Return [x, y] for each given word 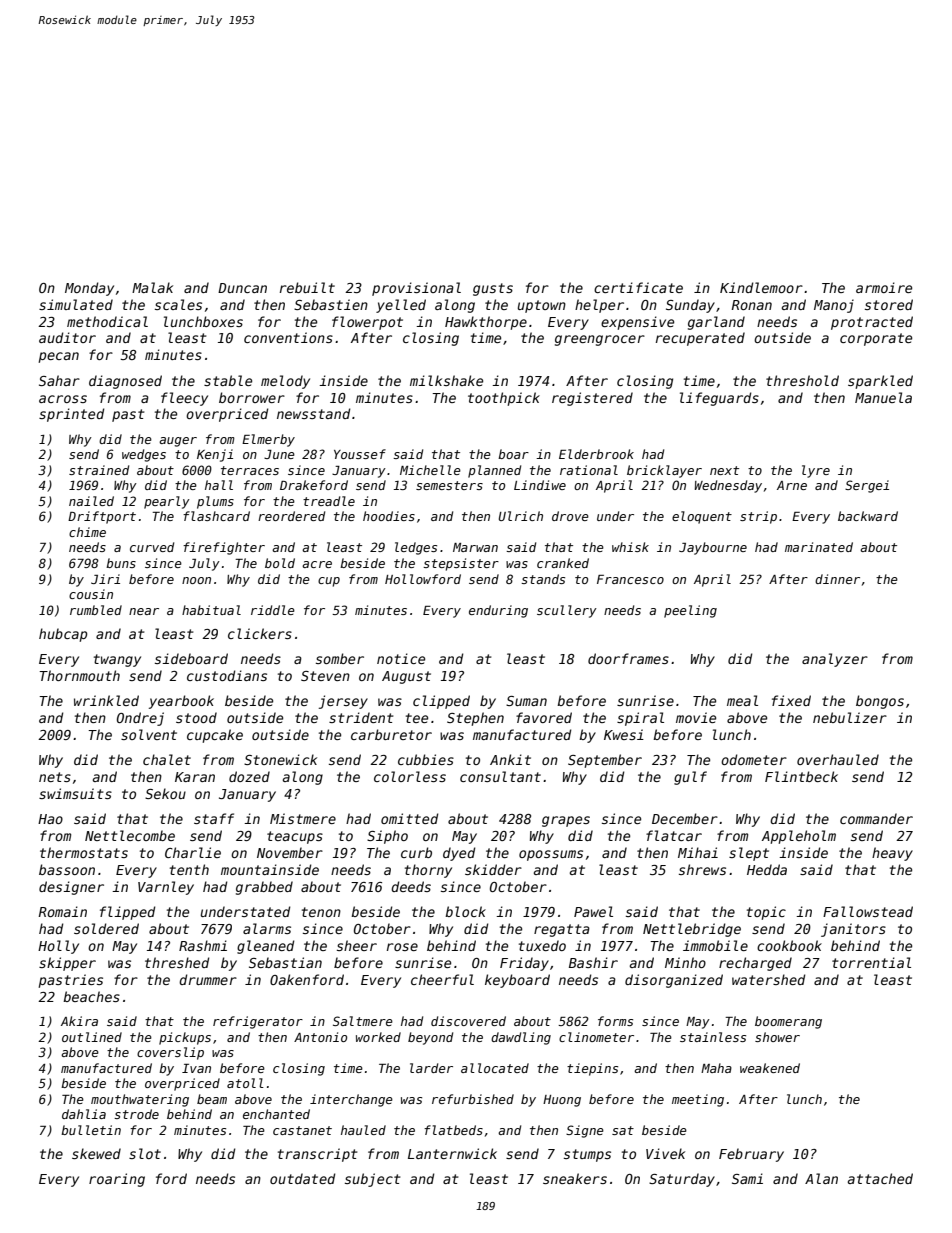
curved [152, 547]
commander [876, 818]
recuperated [700, 339]
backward [868, 516]
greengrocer [600, 340]
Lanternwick [452, 1153]
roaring [117, 1180]
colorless [410, 776]
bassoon [67, 869]
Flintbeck [801, 776]
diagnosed [125, 382]
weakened [770, 1068]
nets [55, 777]
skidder [493, 869]
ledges [416, 548]
